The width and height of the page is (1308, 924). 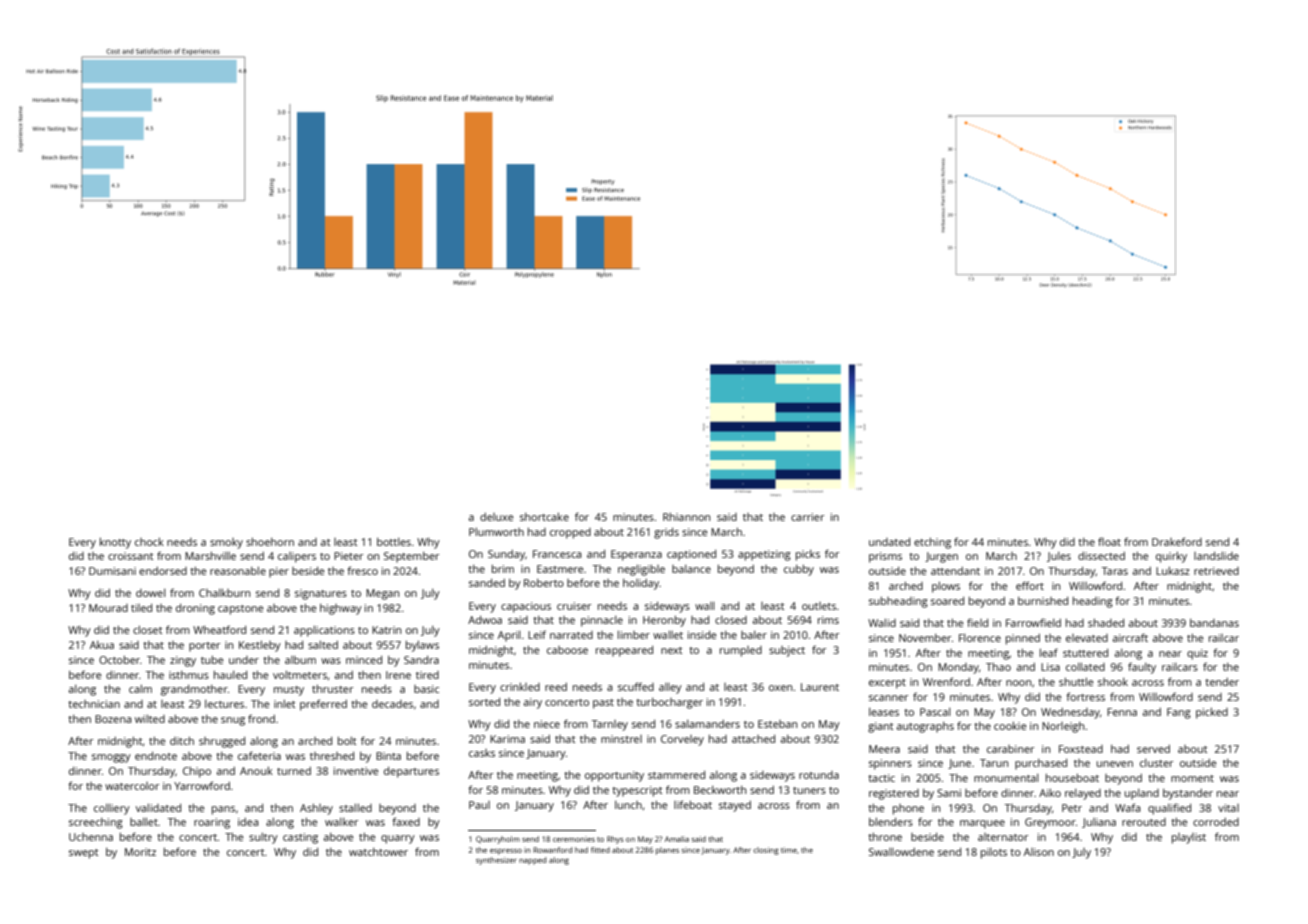 I want to click on cookie, so click(x=1010, y=726).
